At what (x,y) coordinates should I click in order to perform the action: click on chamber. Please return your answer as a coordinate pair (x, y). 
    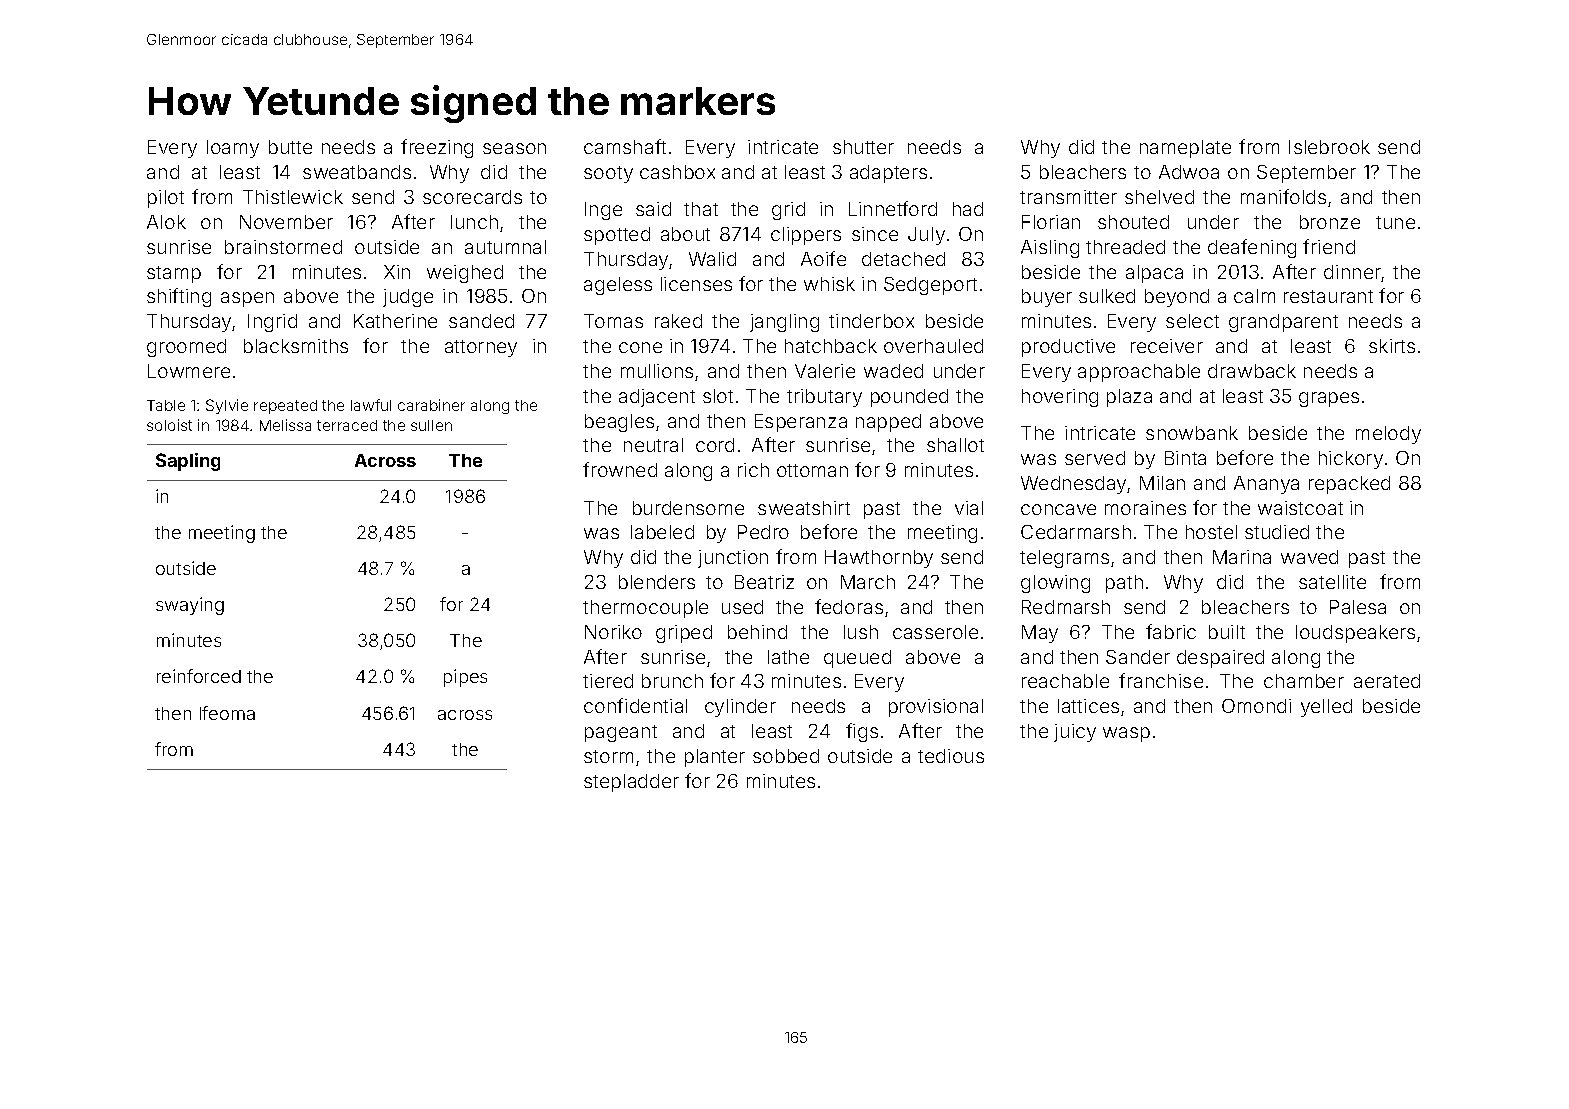
    Looking at the image, I should click on (1304, 681).
